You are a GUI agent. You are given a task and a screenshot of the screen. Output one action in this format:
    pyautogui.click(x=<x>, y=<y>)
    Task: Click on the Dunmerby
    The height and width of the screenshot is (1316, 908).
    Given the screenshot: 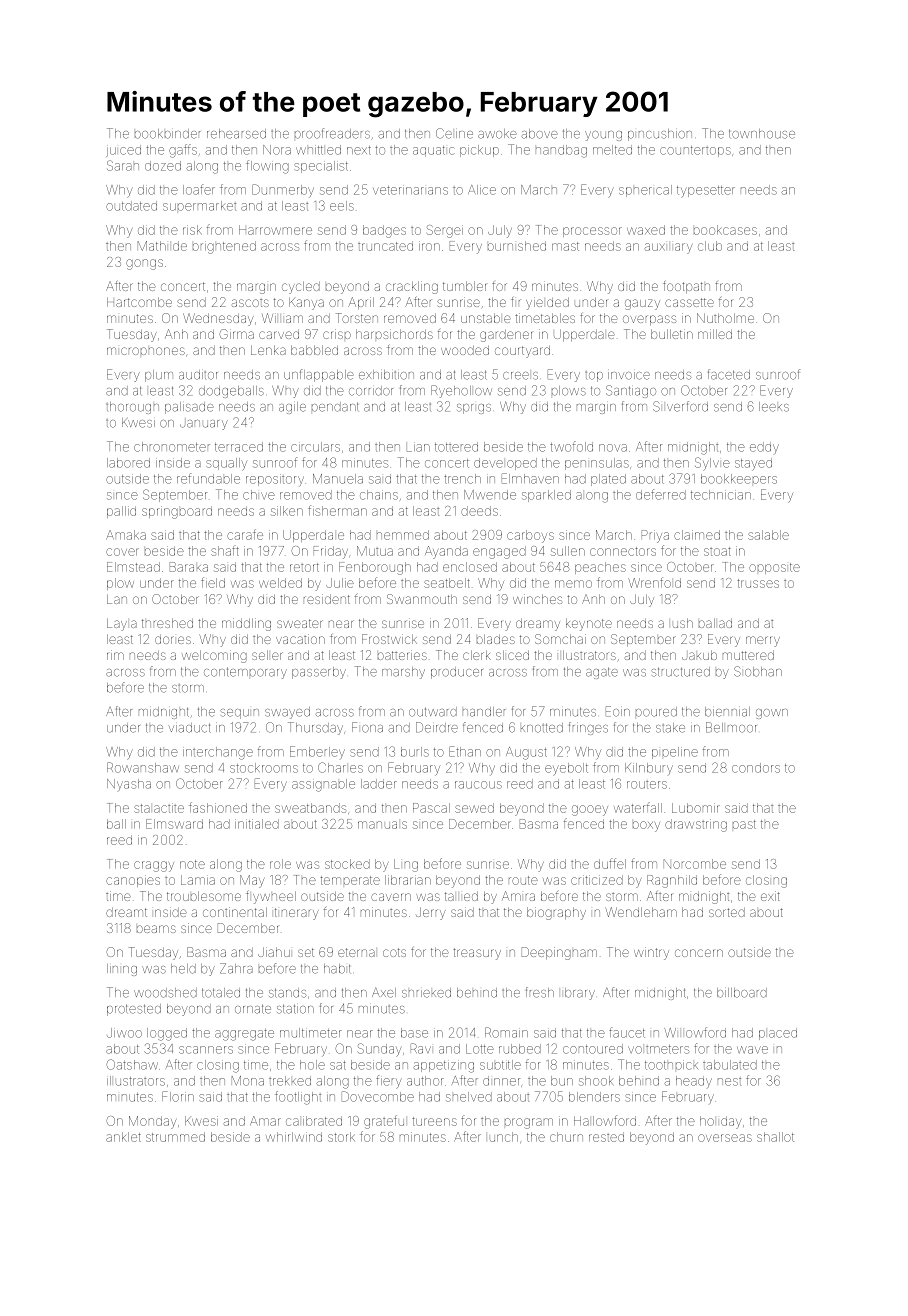 What is the action you would take?
    pyautogui.click(x=283, y=190)
